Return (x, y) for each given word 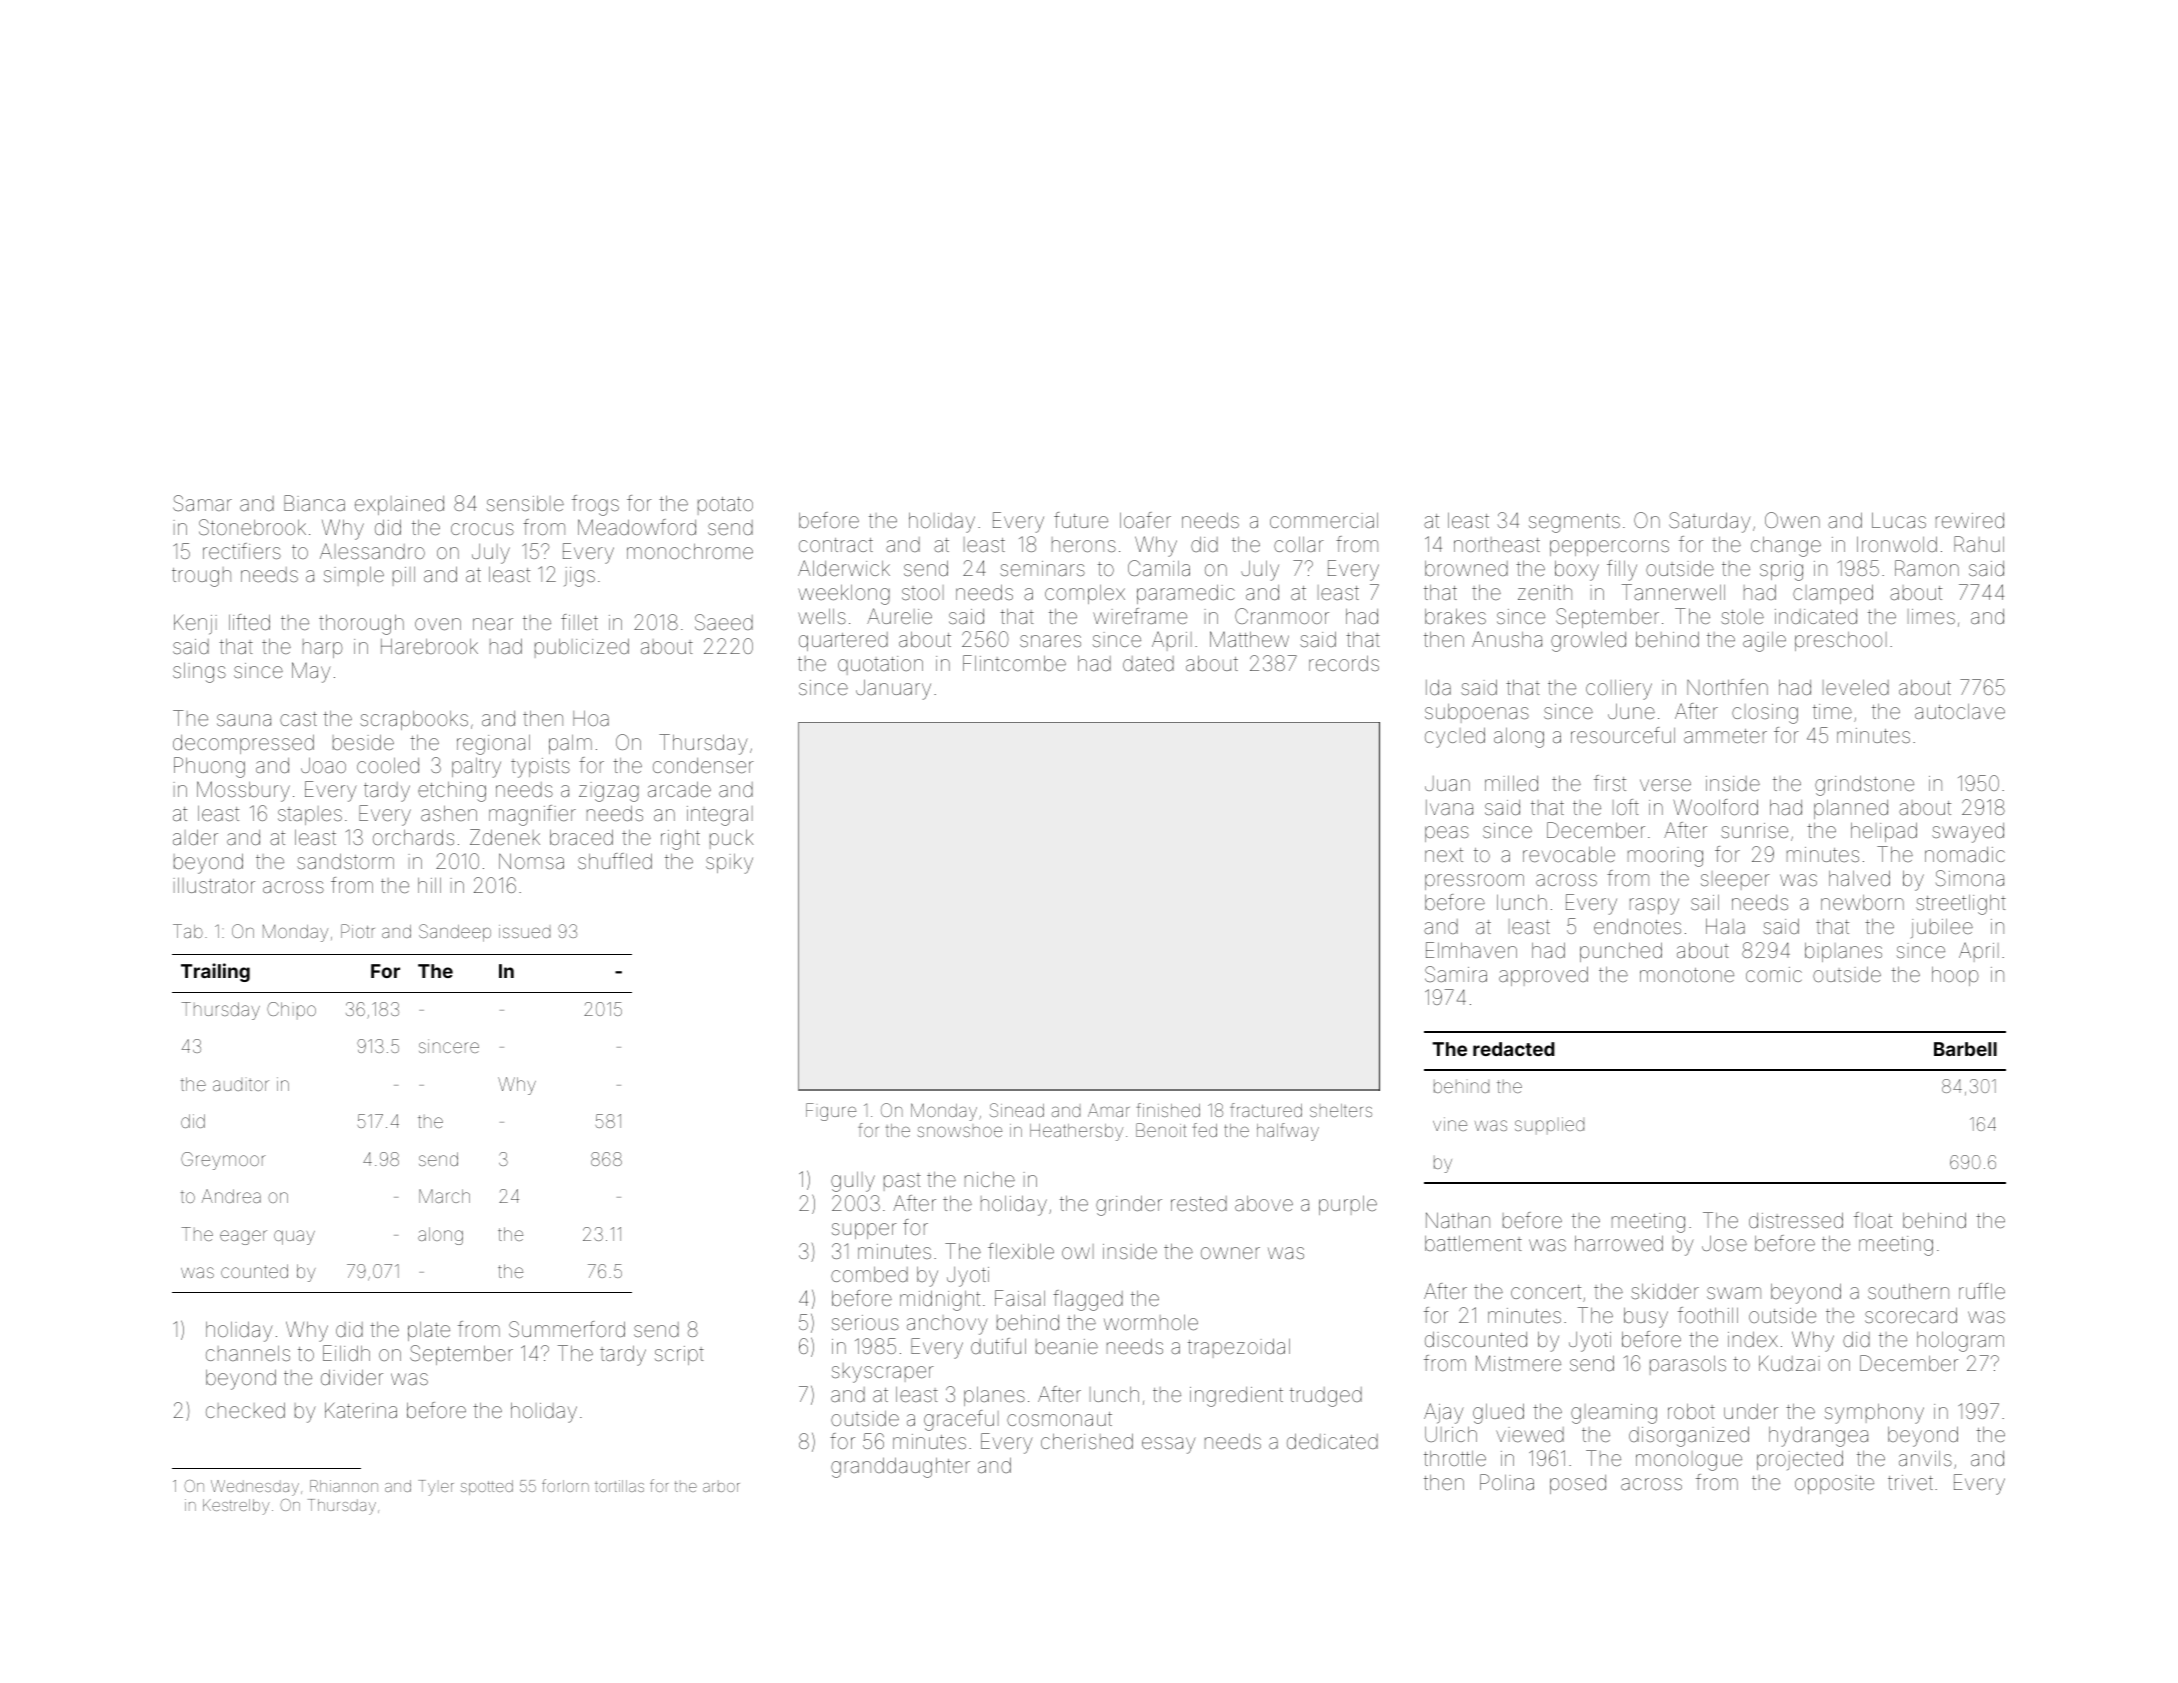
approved (1543, 976)
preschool (1841, 641)
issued (524, 931)
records (1344, 663)
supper (864, 1231)
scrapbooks (414, 720)
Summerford (567, 1329)
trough (201, 577)
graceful (961, 1420)
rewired (1970, 520)
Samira (1456, 974)
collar (1299, 544)
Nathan (1458, 1220)
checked (245, 1410)
